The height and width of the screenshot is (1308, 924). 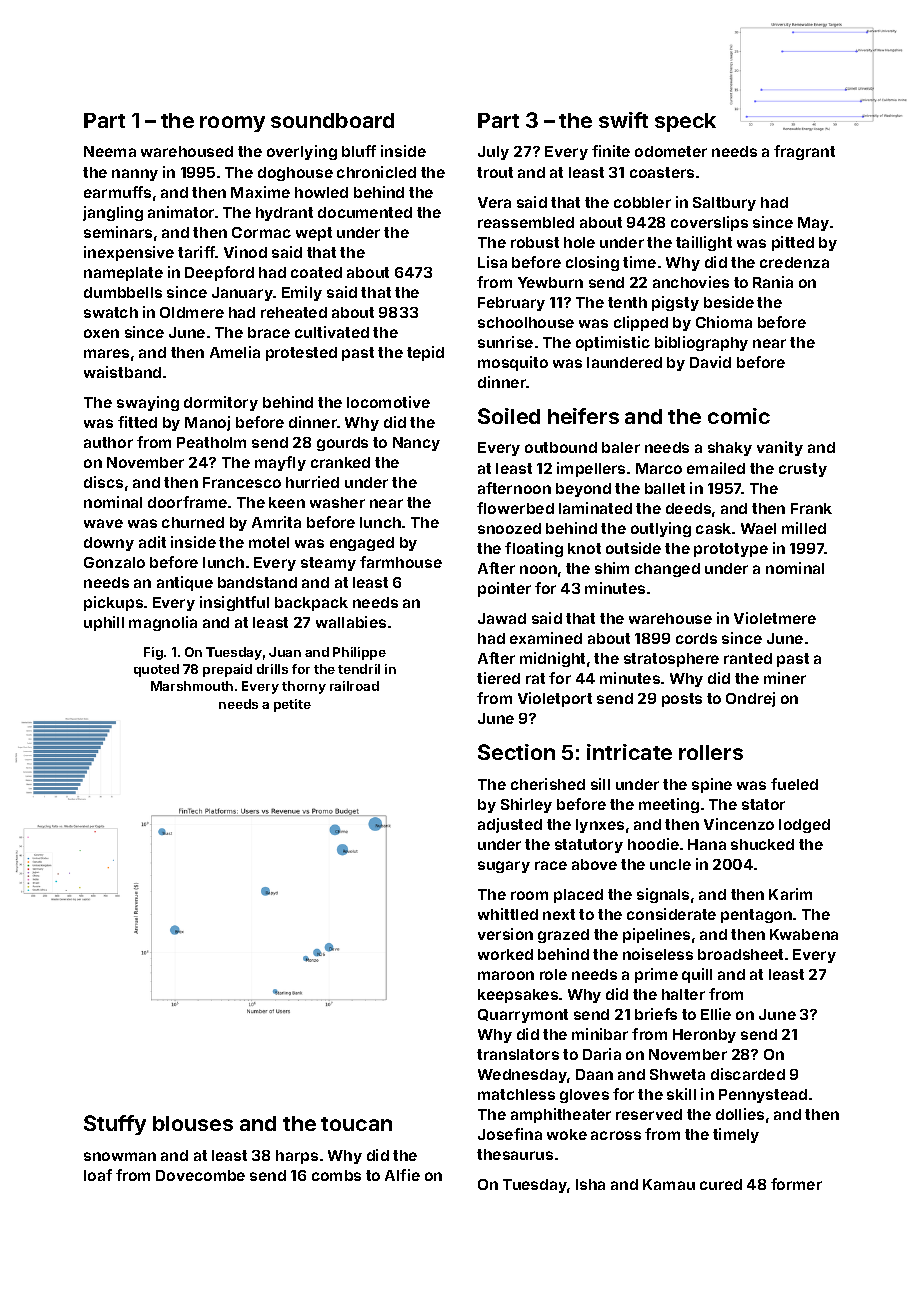 What do you see at coordinates (156, 670) in the screenshot?
I see `quoted` at bounding box center [156, 670].
